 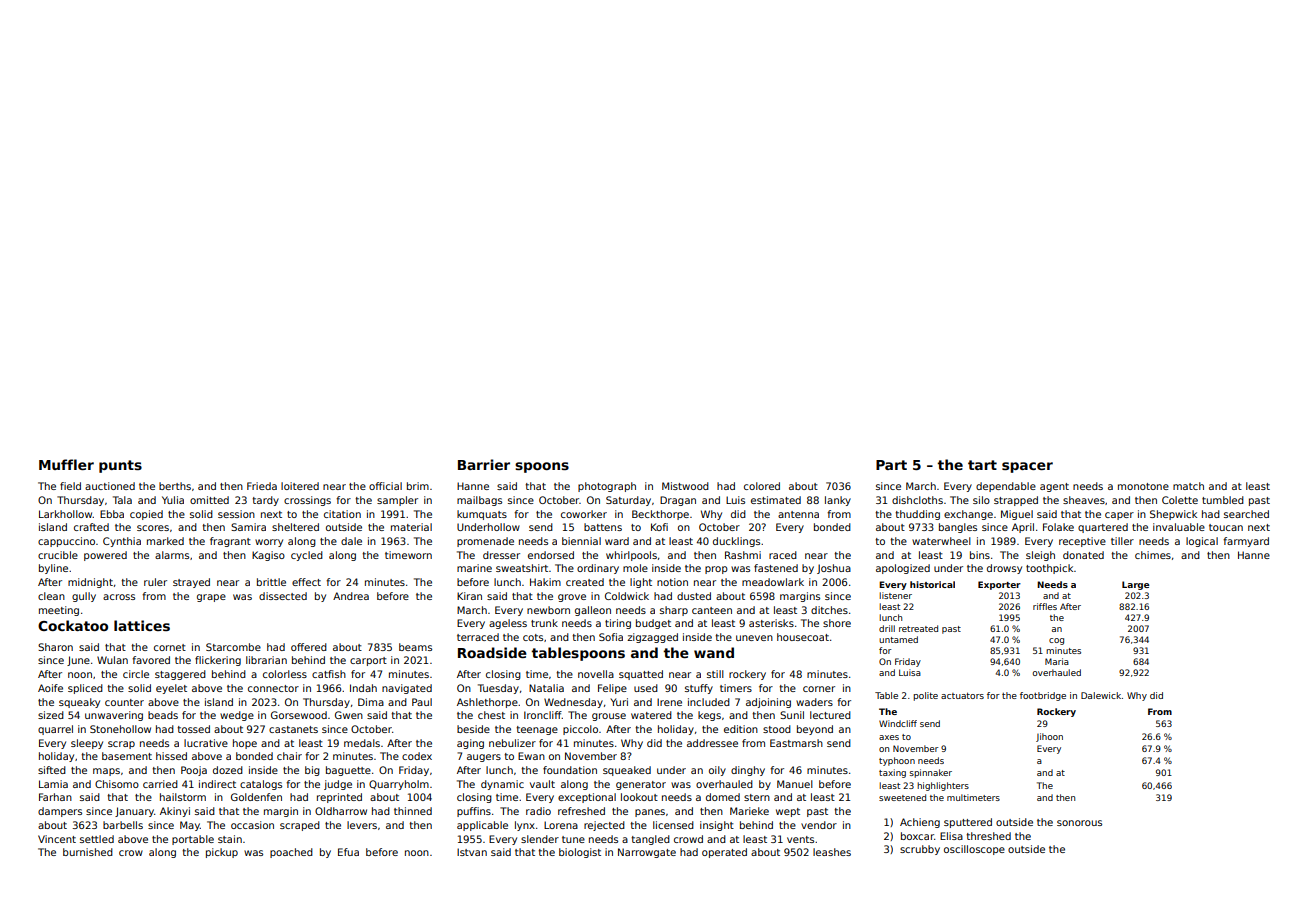 I want to click on loitered, so click(x=300, y=486).
